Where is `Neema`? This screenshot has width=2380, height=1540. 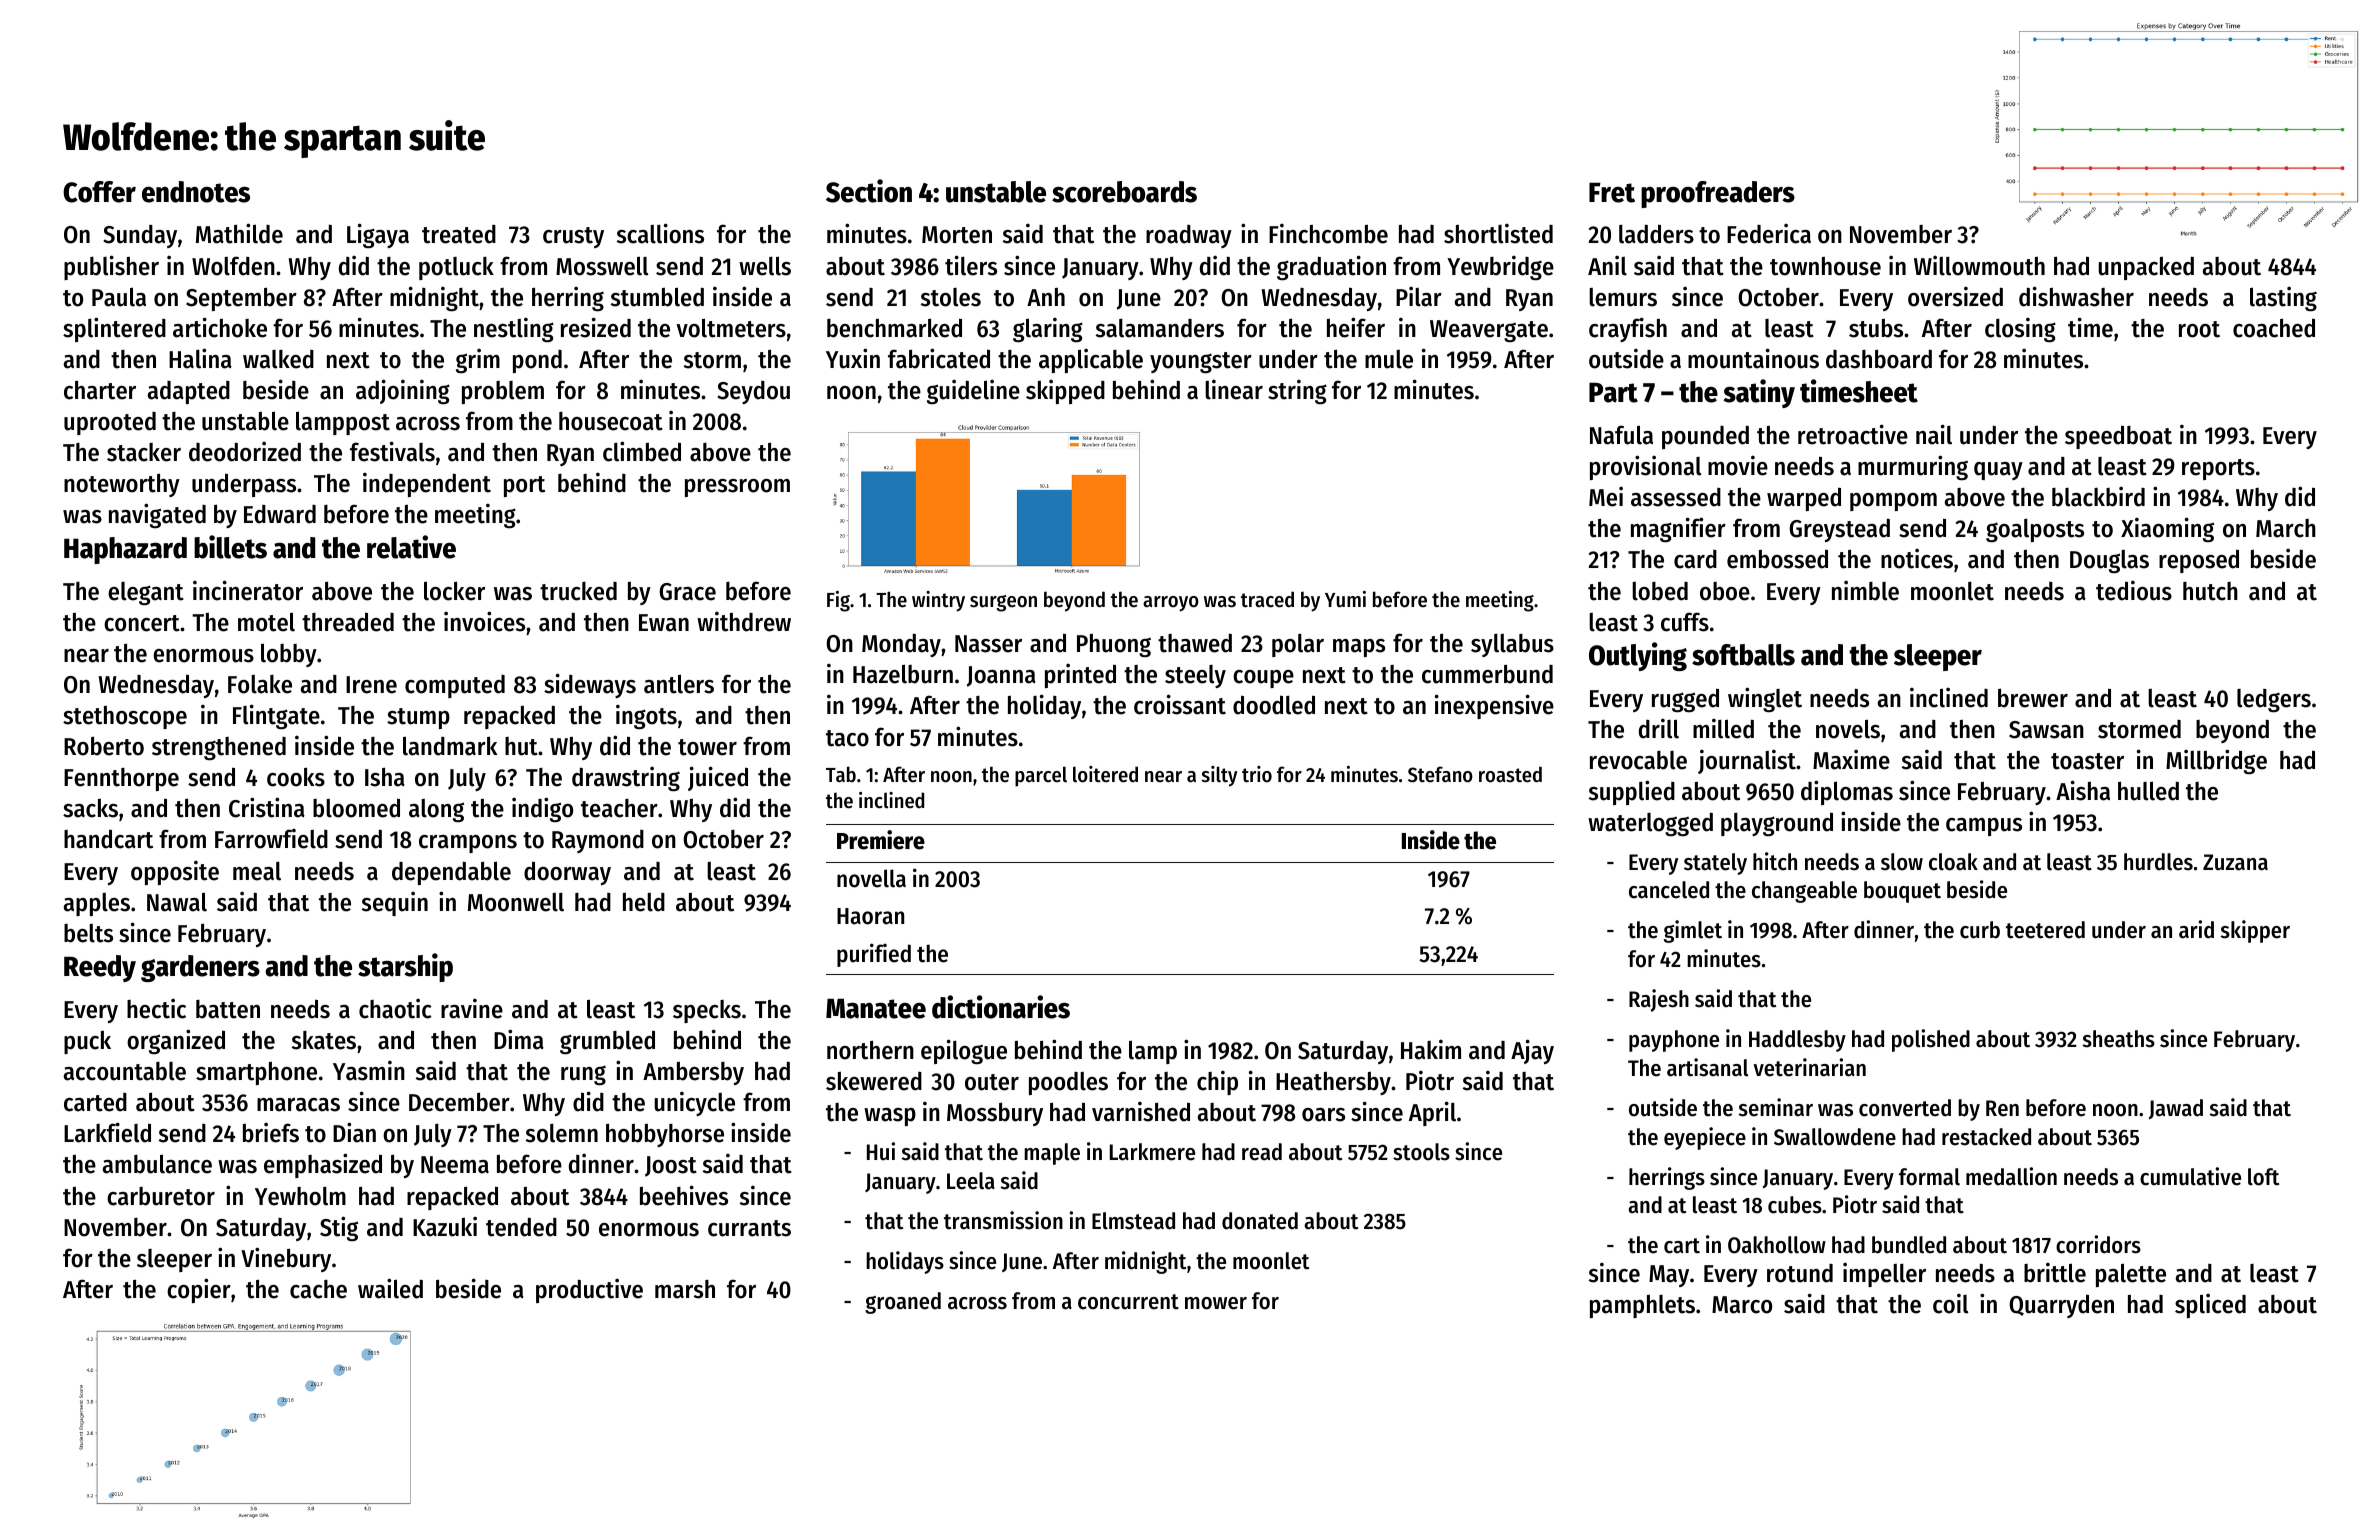 Neema is located at coordinates (455, 1165).
